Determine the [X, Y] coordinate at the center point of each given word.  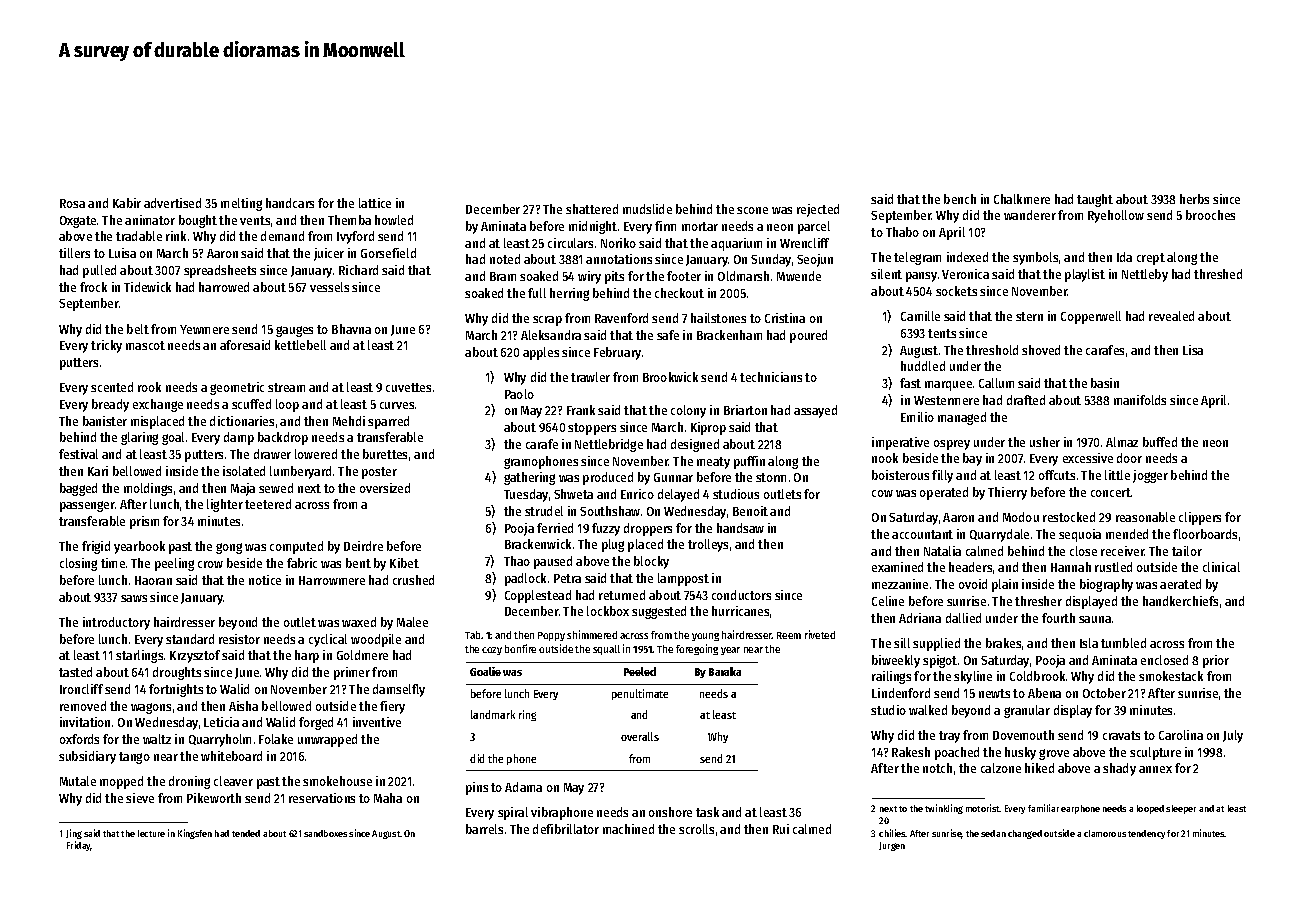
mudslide [647, 209]
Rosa [72, 203]
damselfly [399, 690]
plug [613, 545]
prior [1216, 661]
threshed [1218, 274]
